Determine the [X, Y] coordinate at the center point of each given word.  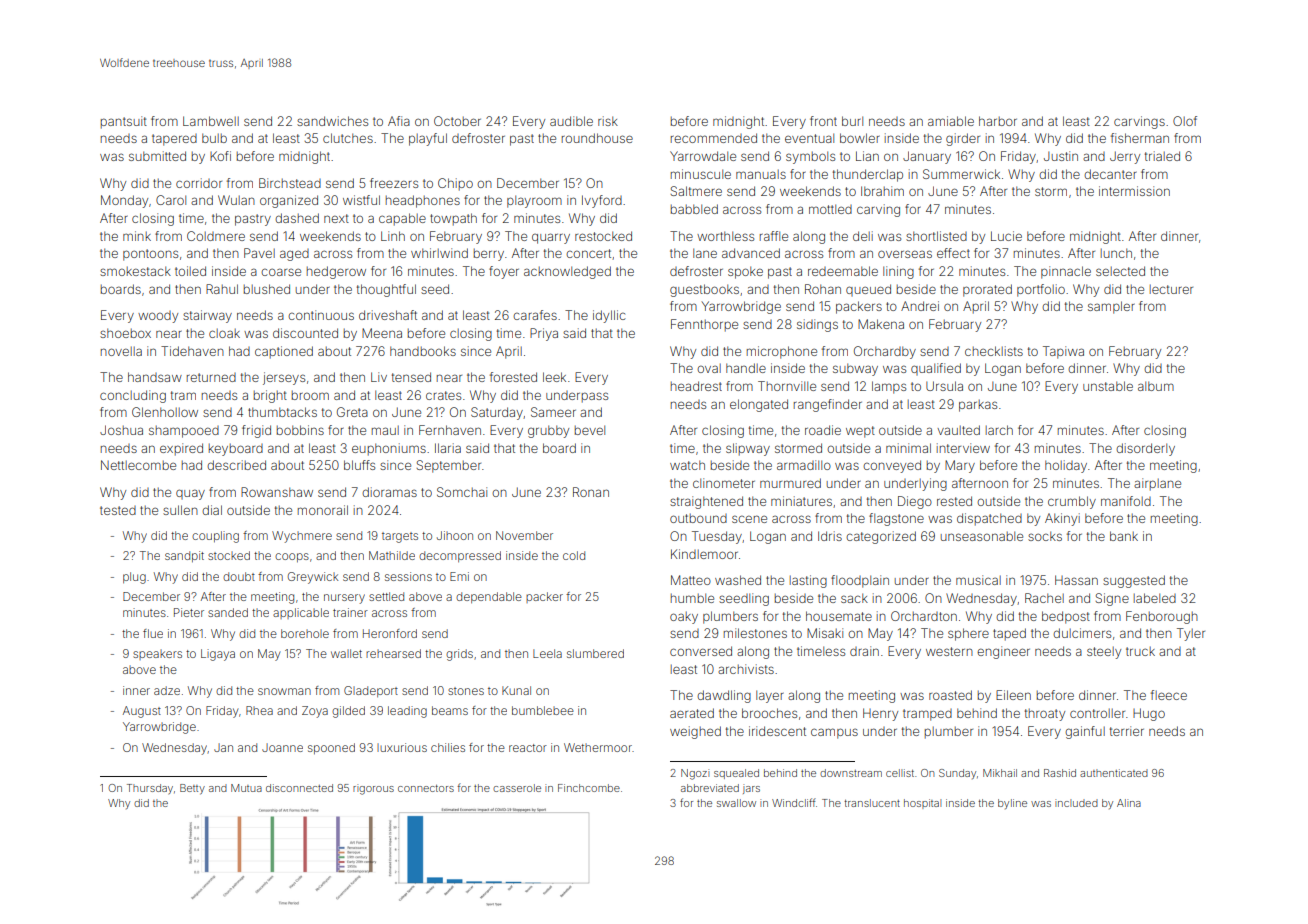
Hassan [1076, 580]
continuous [321, 315]
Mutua [246, 788]
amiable [951, 121]
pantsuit [124, 122]
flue [153, 633]
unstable [1108, 386]
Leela [547, 653]
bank [1124, 536]
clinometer [724, 483]
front [823, 121]
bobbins [300, 430]
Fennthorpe [704, 325]
